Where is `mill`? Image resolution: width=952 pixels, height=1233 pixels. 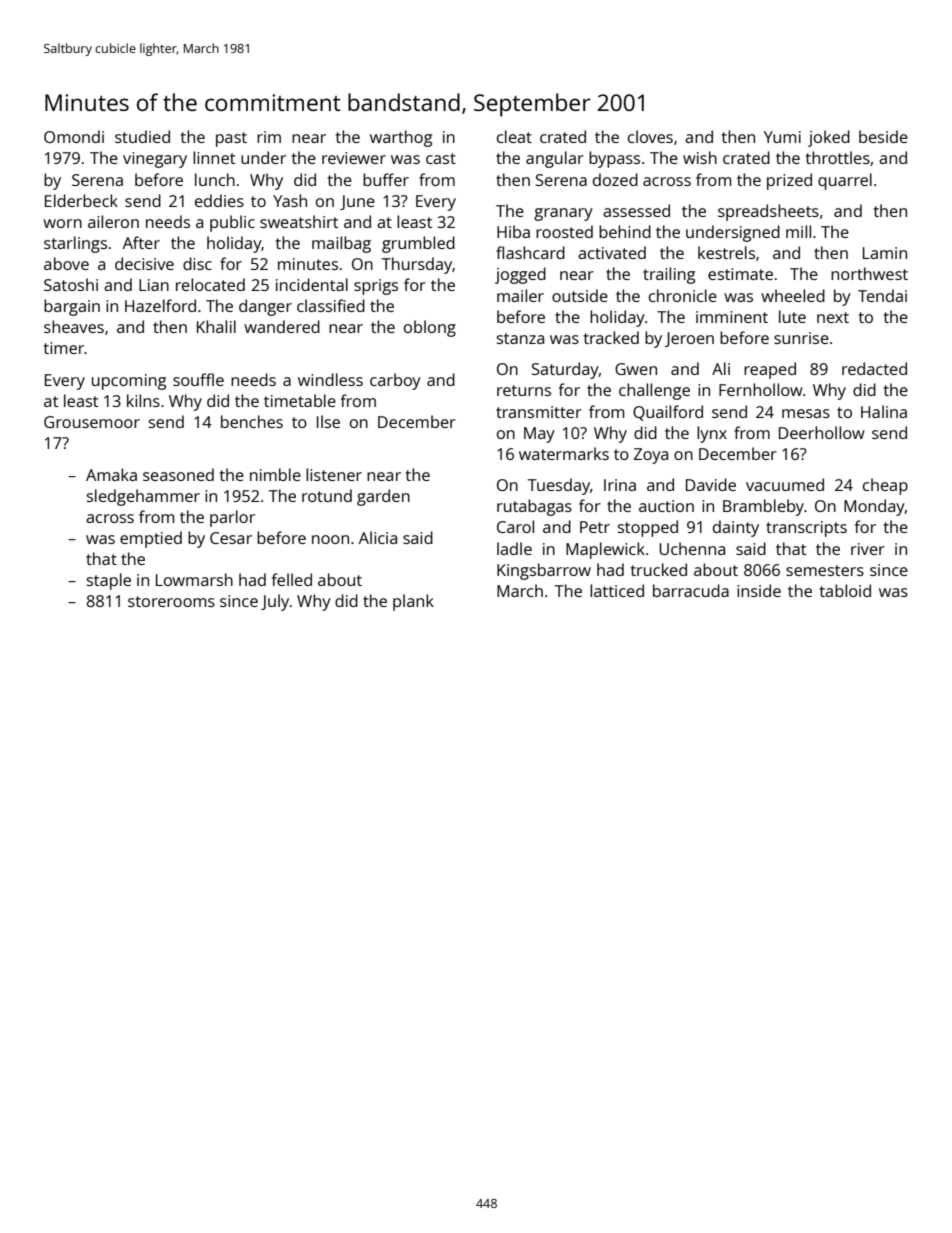 mill is located at coordinates (798, 231).
